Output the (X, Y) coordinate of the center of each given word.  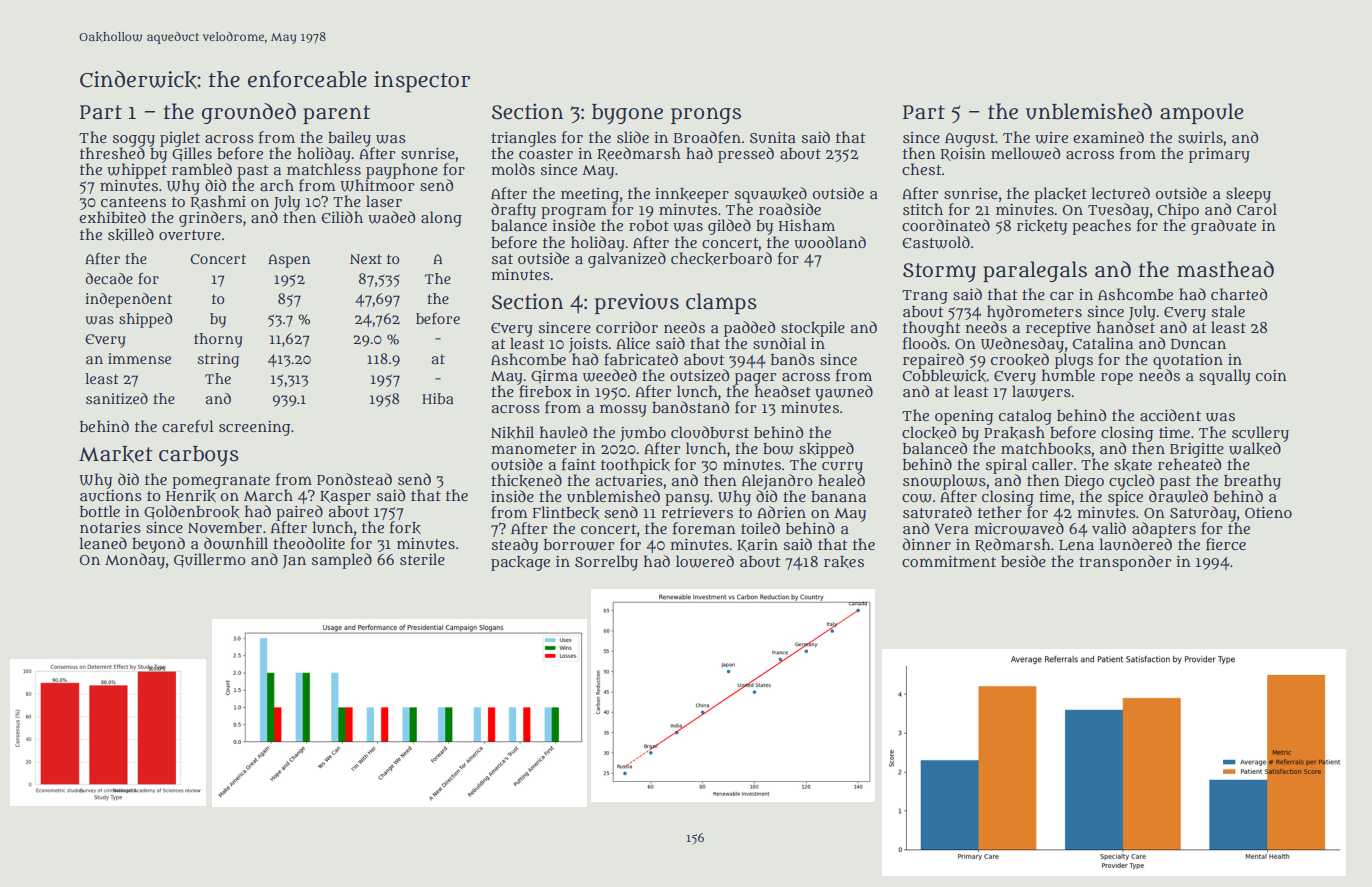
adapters (1164, 530)
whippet (137, 171)
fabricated (641, 359)
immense (139, 358)
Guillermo (210, 560)
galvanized (627, 260)
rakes (844, 562)
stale (1228, 311)
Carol (1257, 209)
